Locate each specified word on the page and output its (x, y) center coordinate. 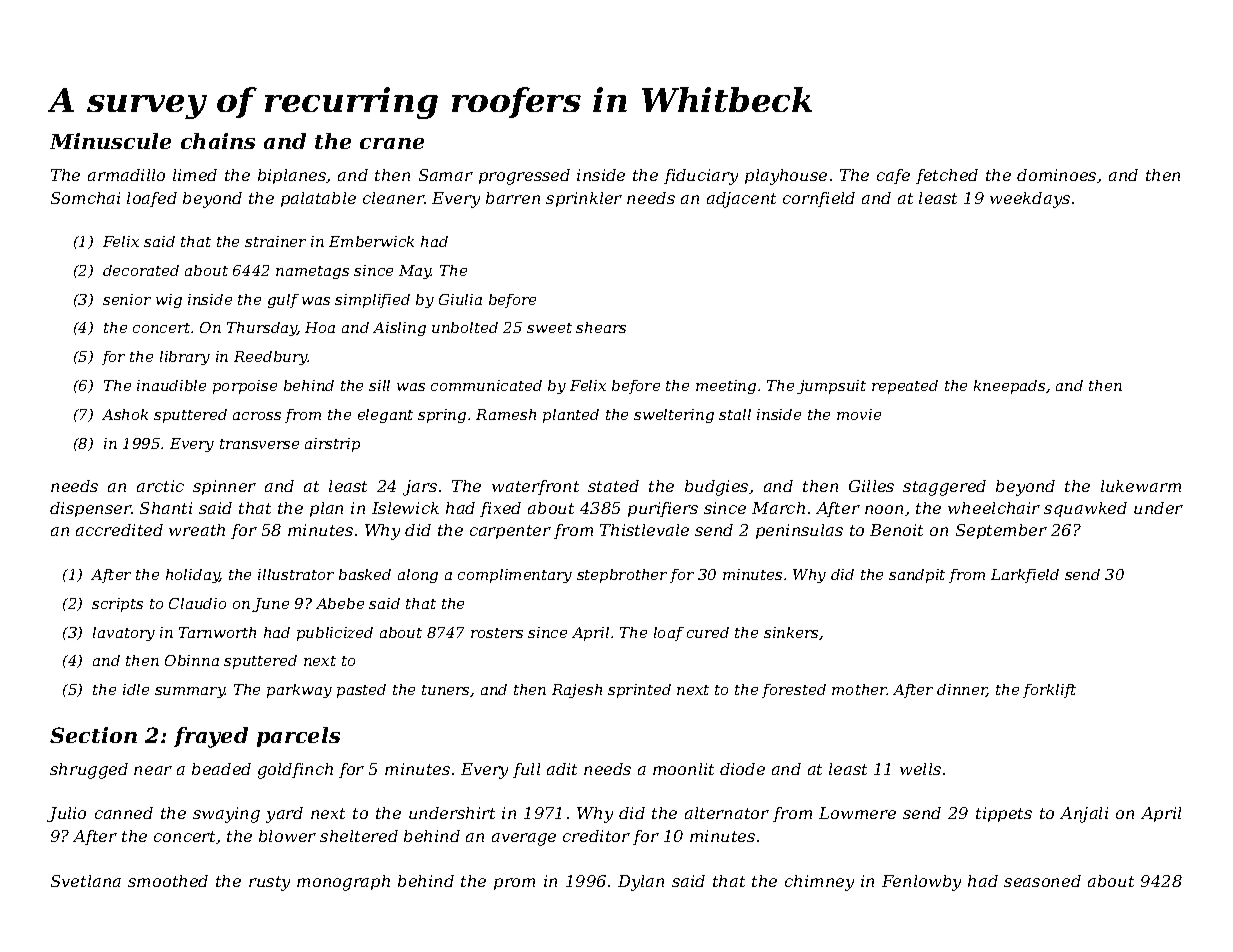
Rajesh (577, 691)
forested (794, 691)
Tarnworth (217, 632)
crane (392, 143)
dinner (962, 690)
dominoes (1056, 175)
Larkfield (1025, 576)
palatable (318, 199)
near (153, 770)
